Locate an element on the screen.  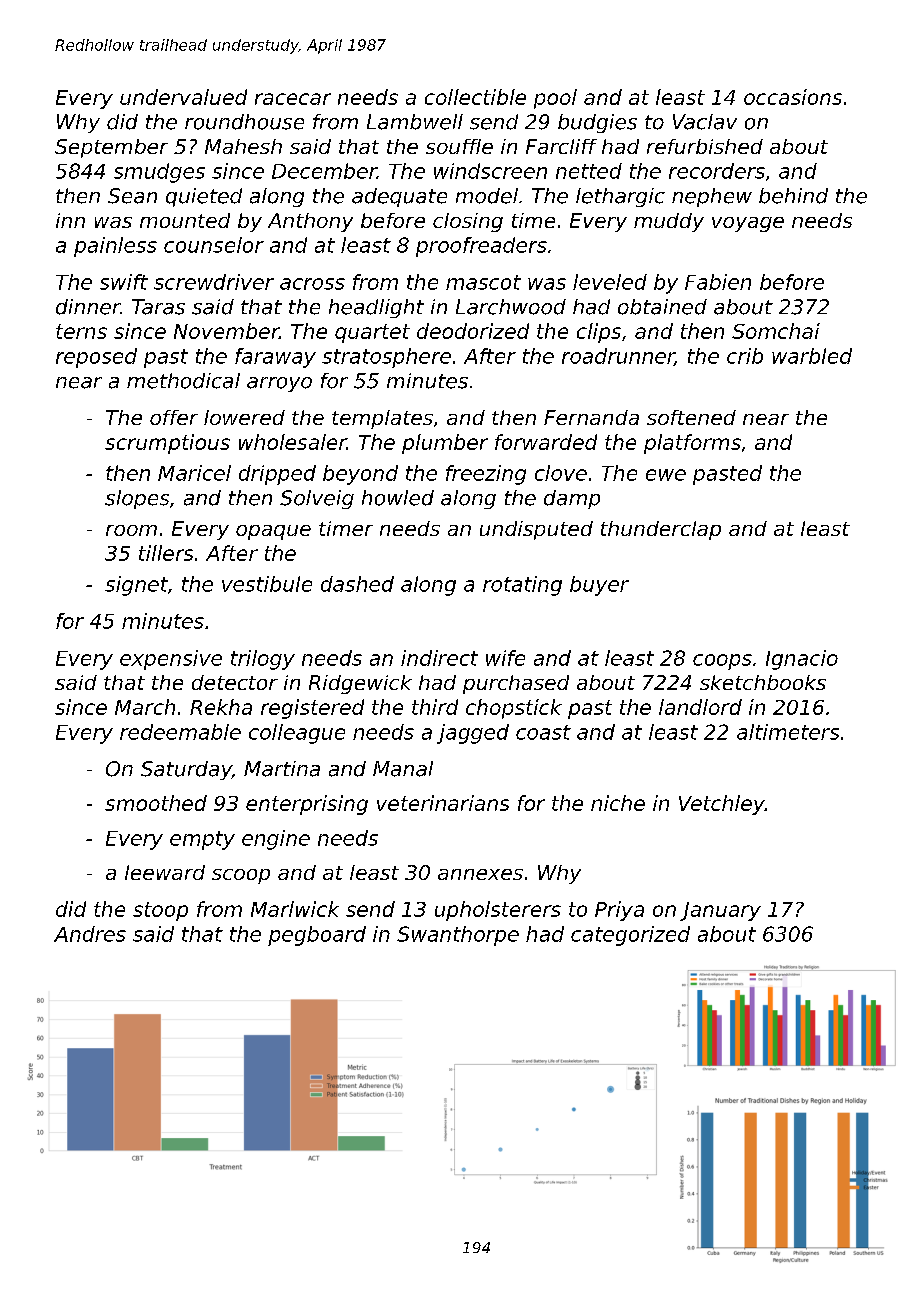
collectible is located at coordinates (475, 97).
